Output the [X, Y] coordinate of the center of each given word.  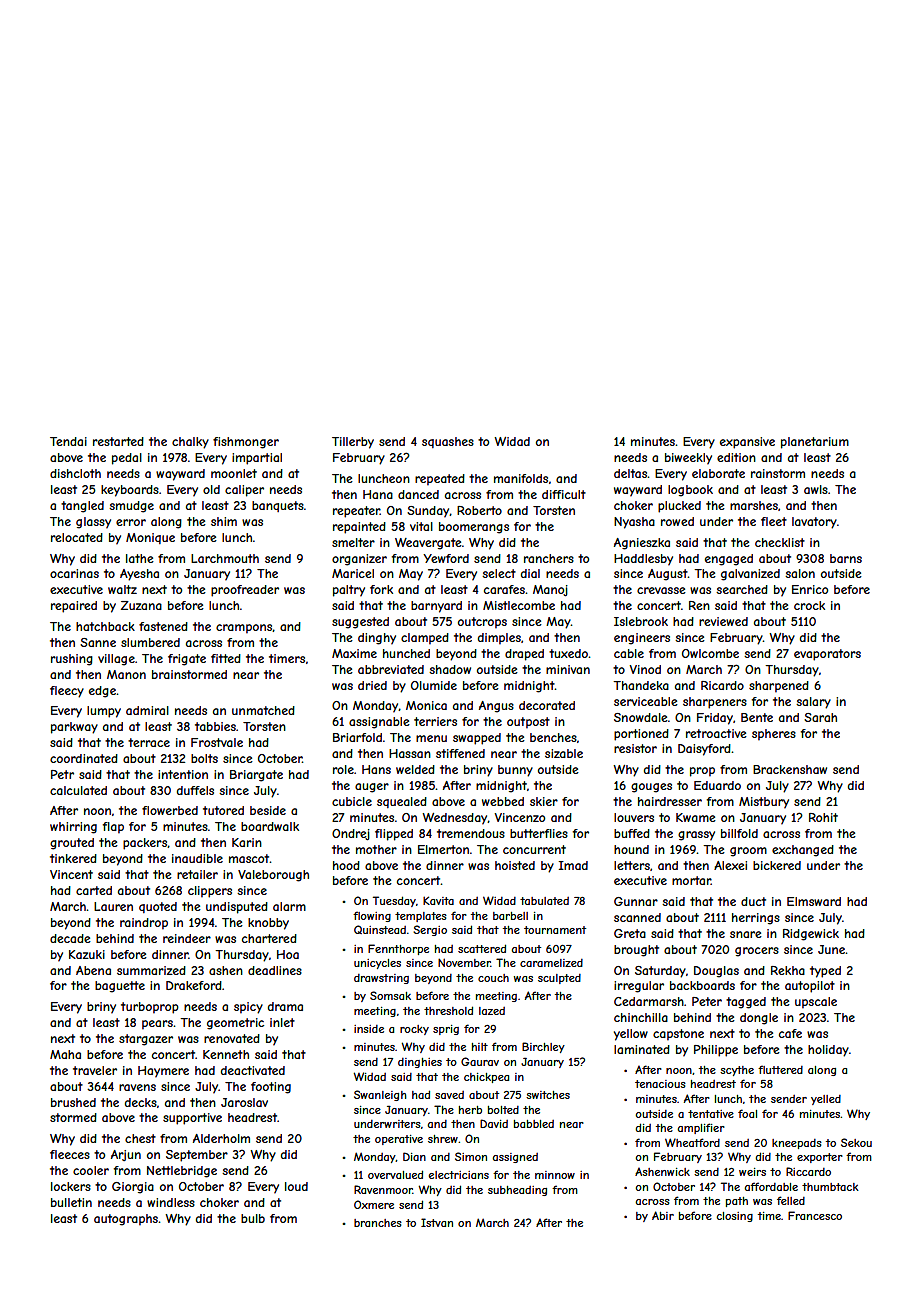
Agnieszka [642, 544]
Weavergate [428, 544]
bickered [777, 865]
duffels [195, 790]
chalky [190, 443]
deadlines [275, 970]
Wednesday [455, 819]
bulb [253, 1218]
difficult [564, 494]
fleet [774, 521]
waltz [122, 589]
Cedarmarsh [649, 1001]
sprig [446, 1030]
